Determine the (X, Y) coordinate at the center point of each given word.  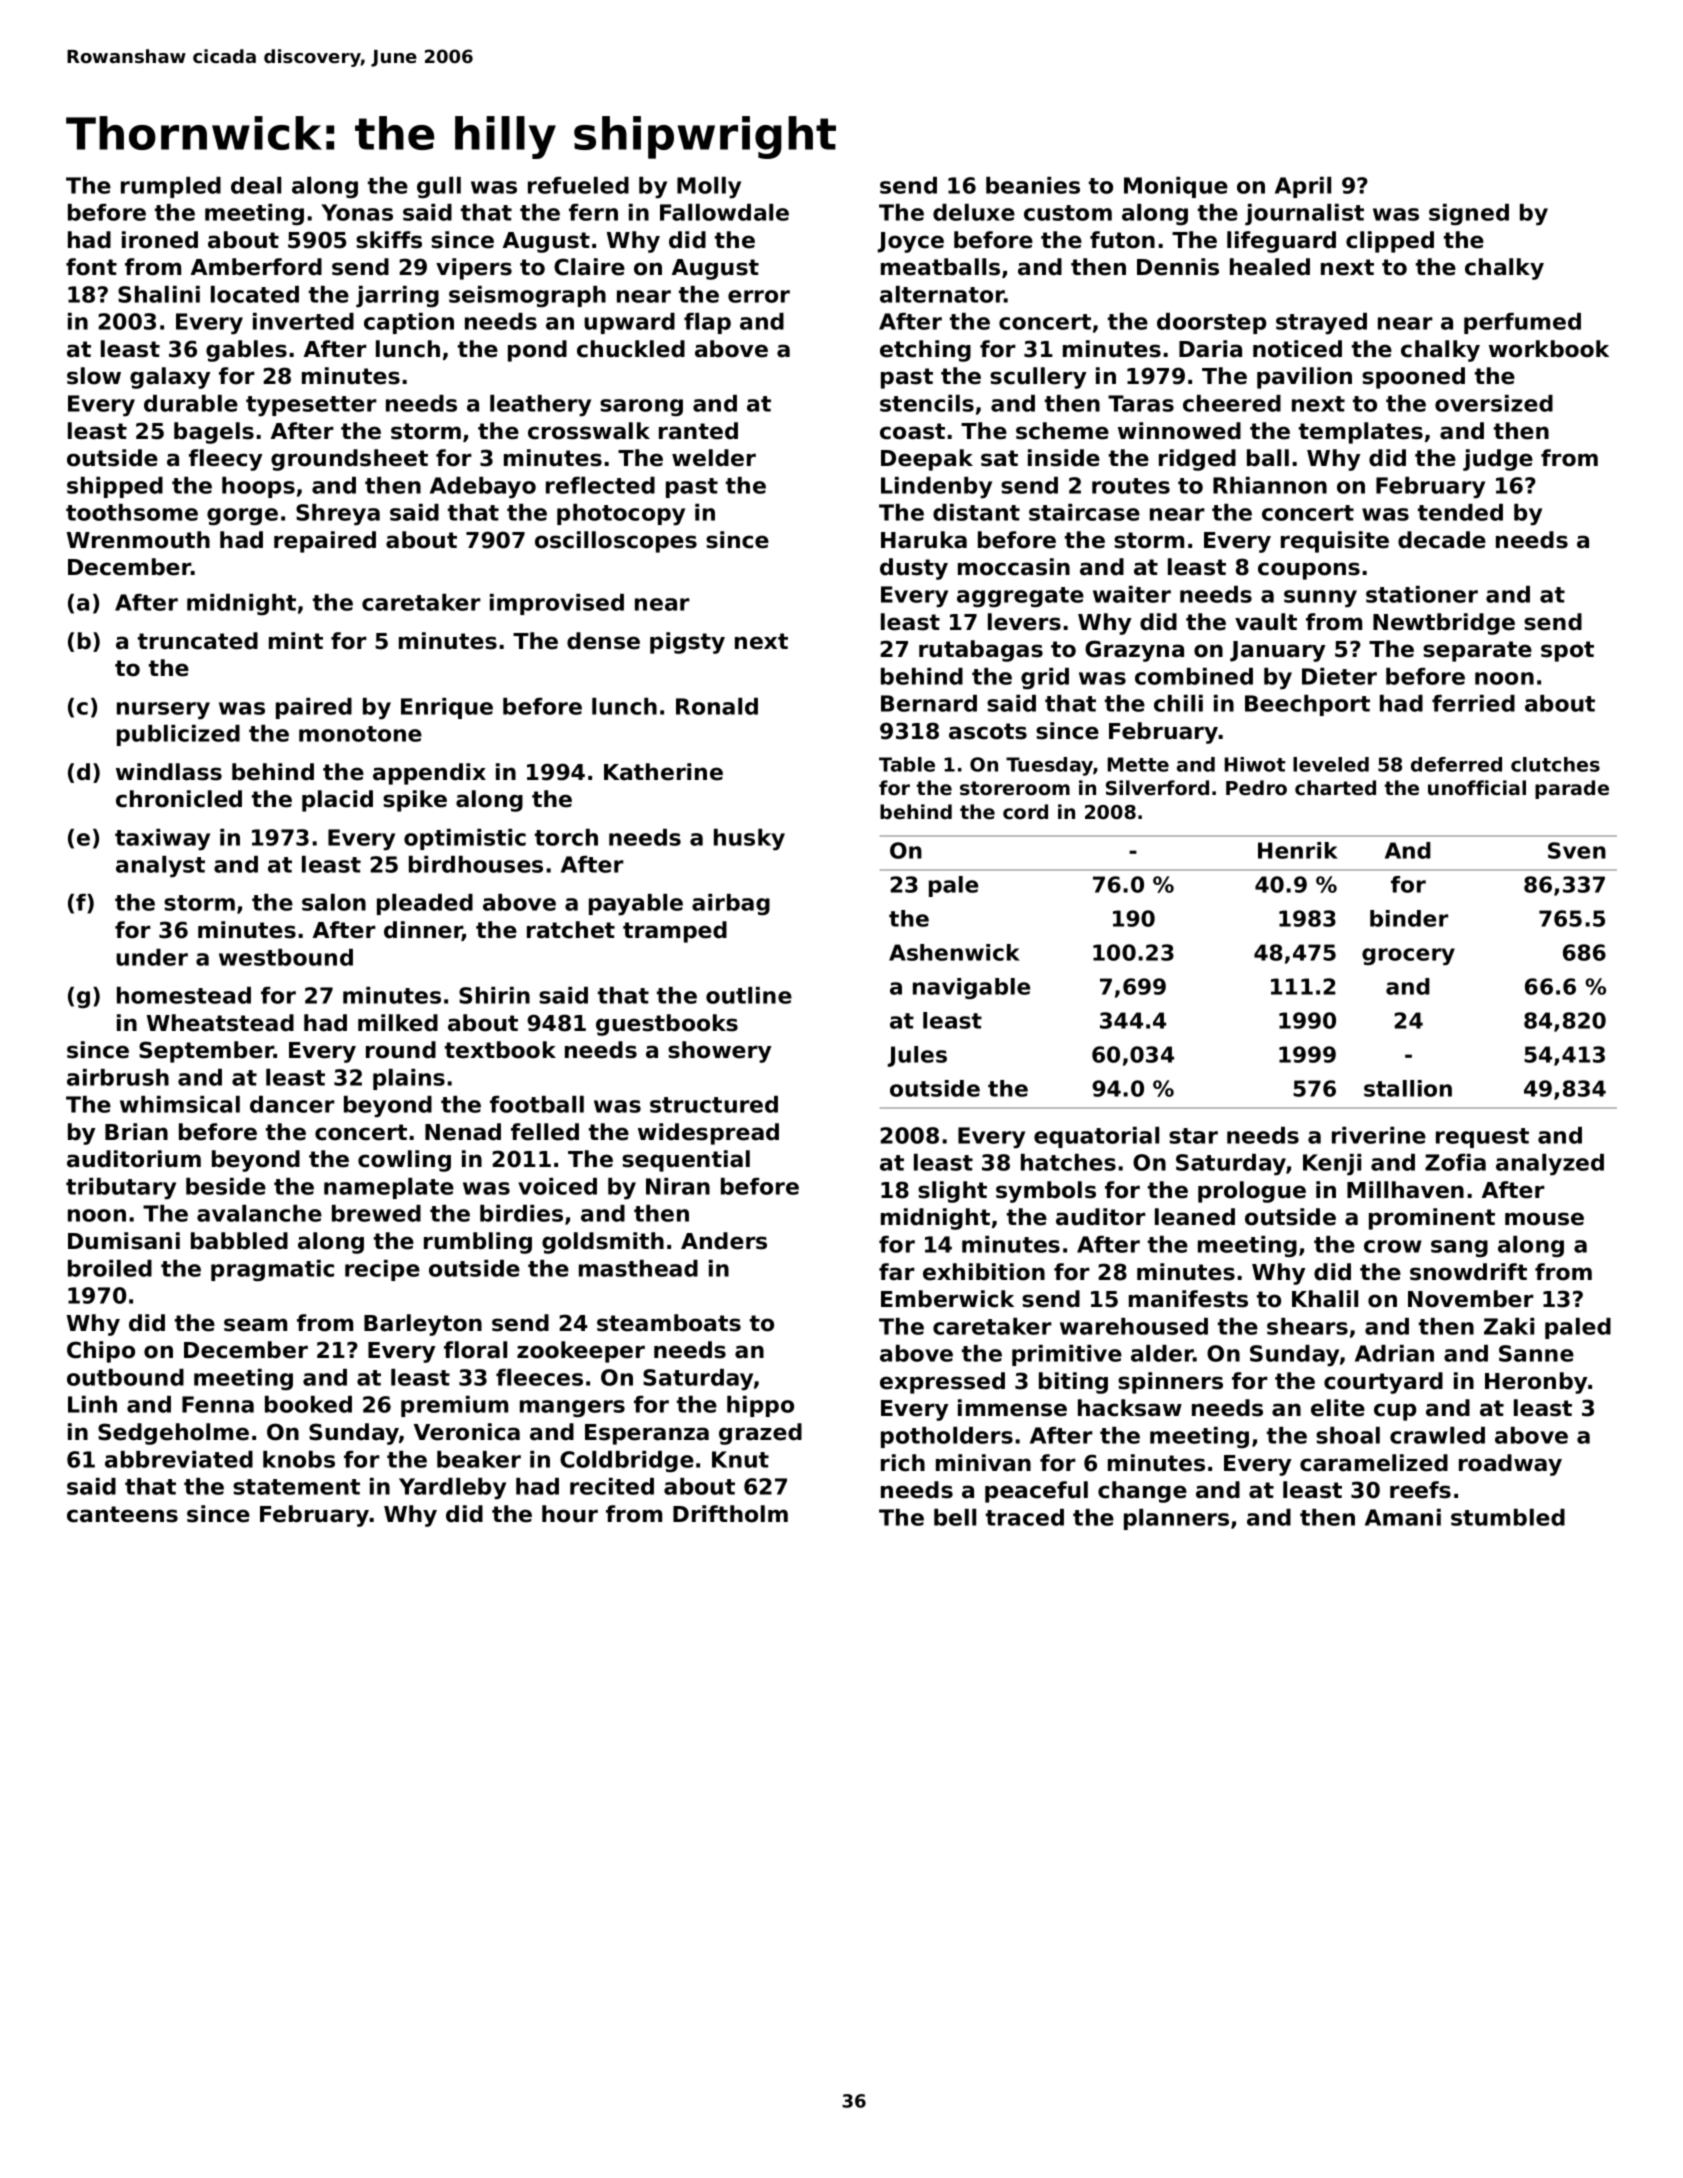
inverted (303, 321)
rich (903, 1463)
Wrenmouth (138, 540)
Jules (917, 1056)
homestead (184, 995)
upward (629, 323)
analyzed (1550, 1165)
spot (1567, 651)
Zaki (1509, 1326)
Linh (92, 1404)
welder (714, 458)
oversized (1494, 403)
